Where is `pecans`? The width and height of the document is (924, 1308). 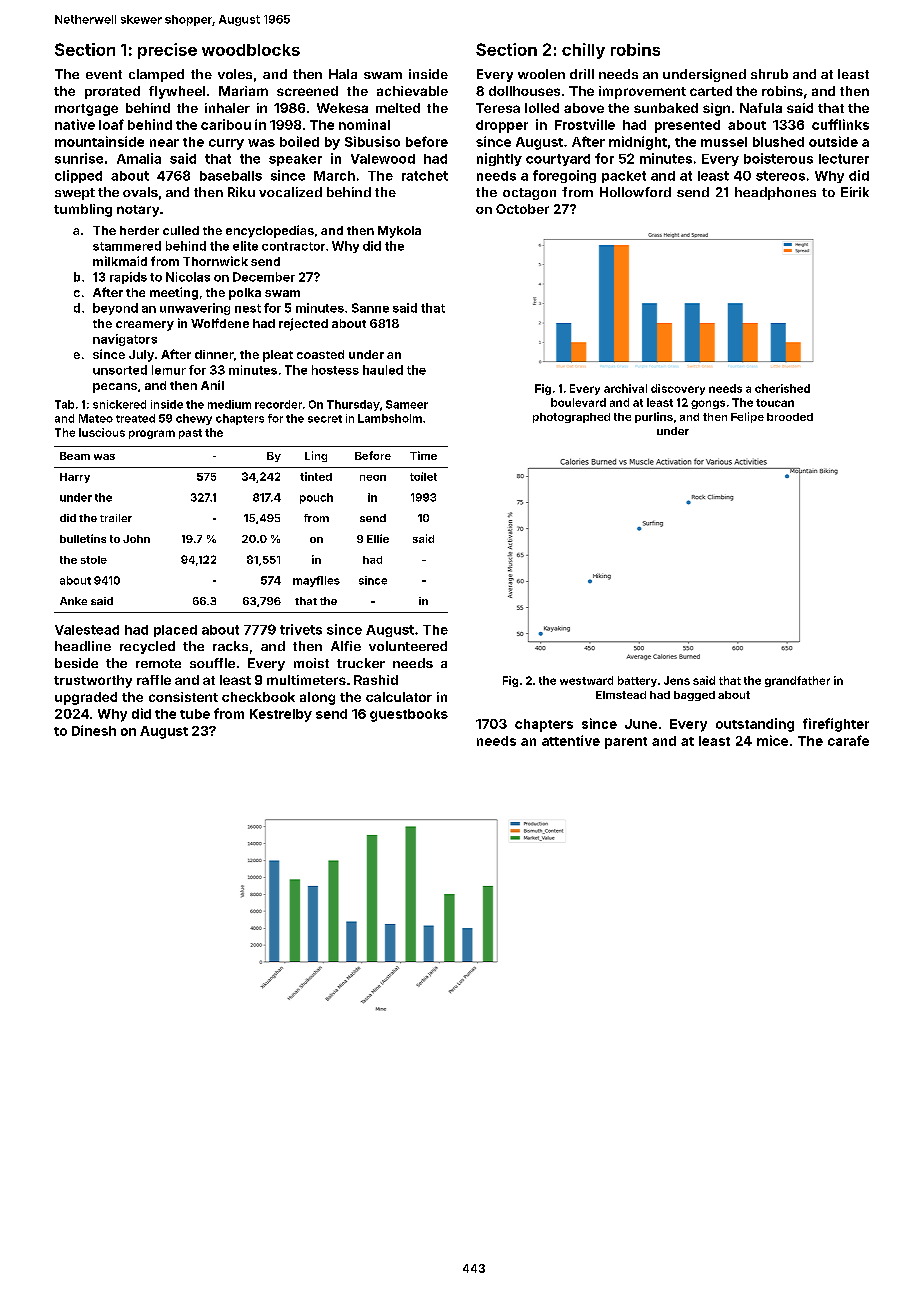
pecans is located at coordinates (115, 388).
